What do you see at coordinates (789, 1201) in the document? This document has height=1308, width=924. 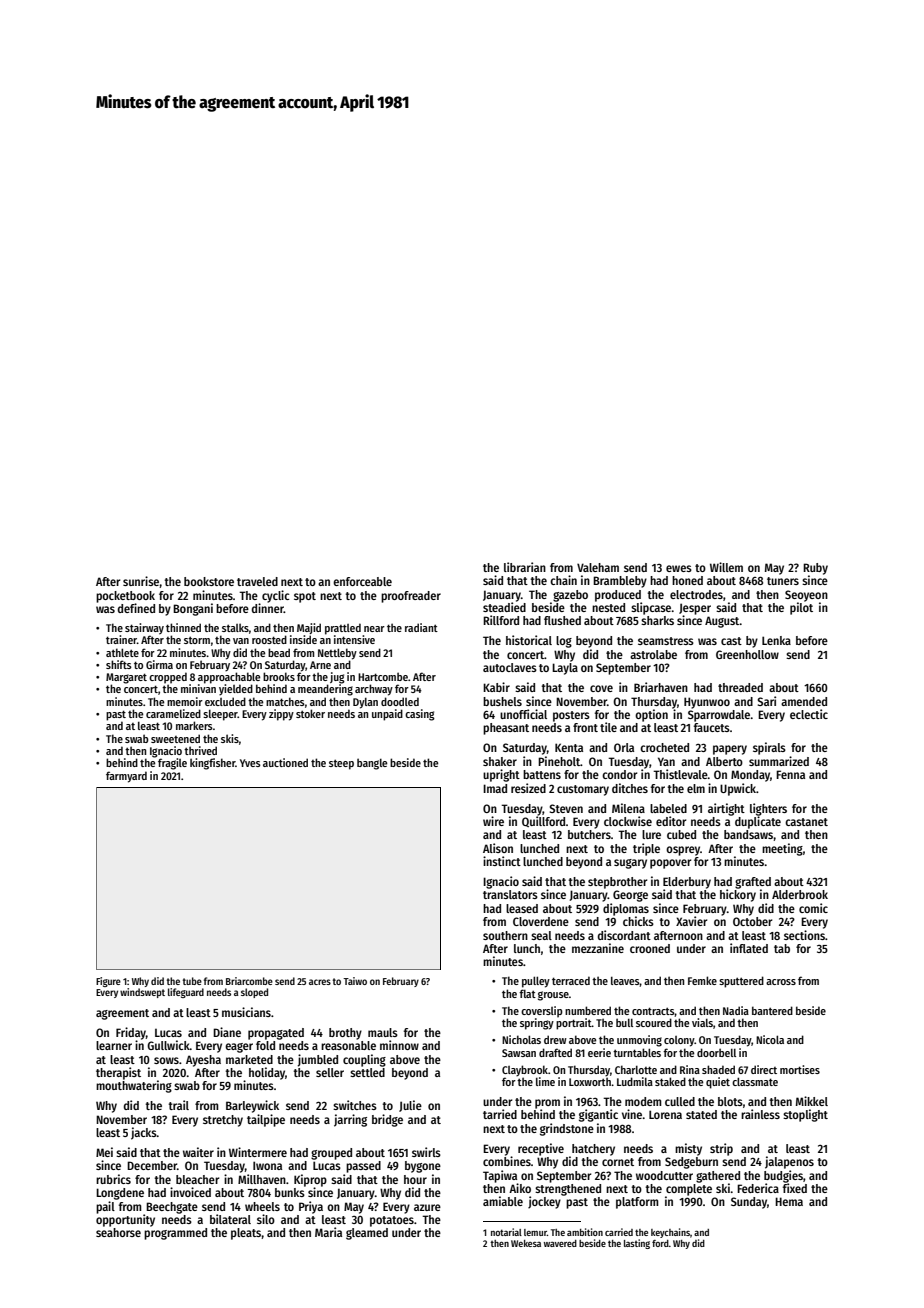 I see `Hema` at bounding box center [789, 1201].
